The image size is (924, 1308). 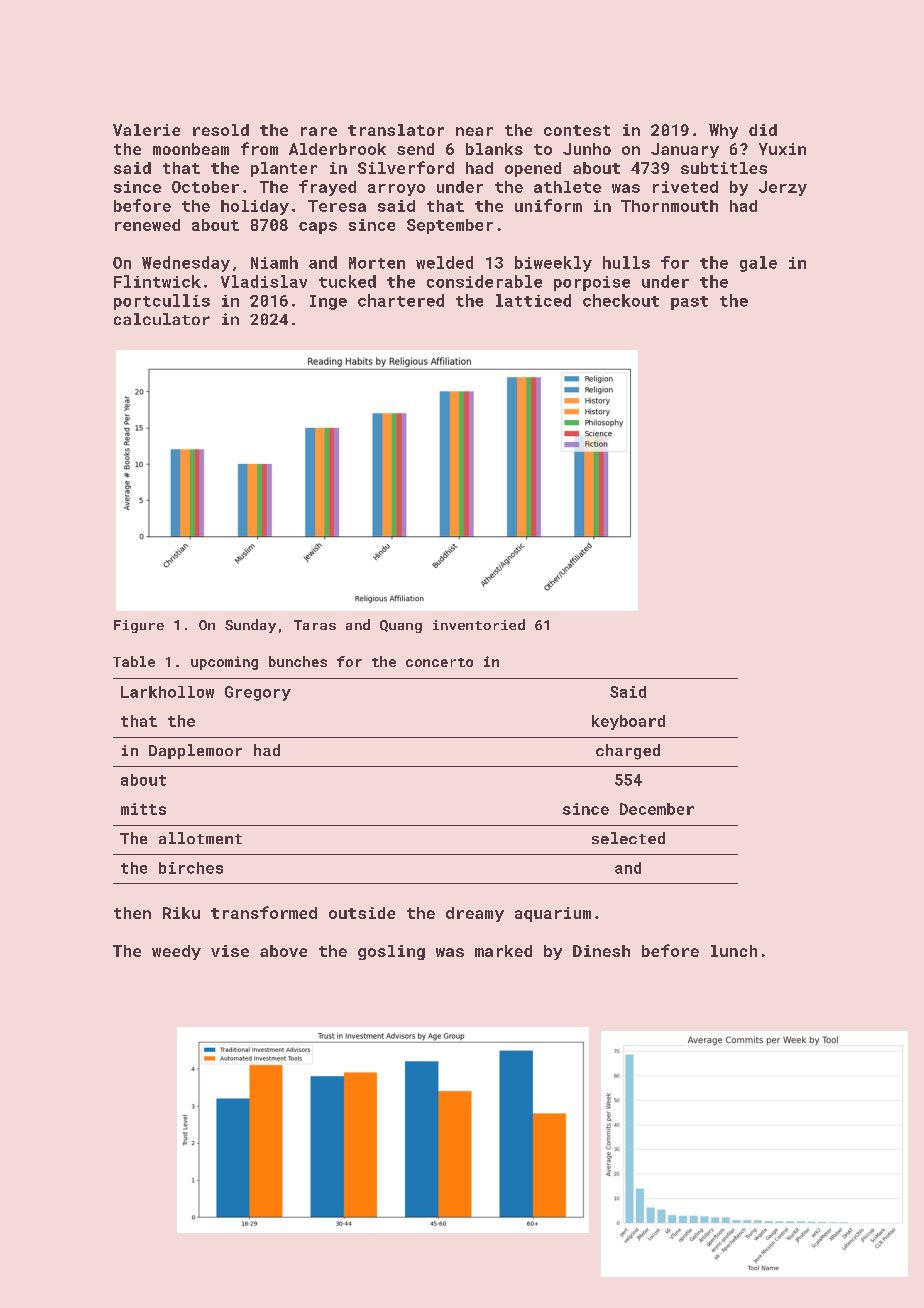 I want to click on Why, so click(x=723, y=131).
